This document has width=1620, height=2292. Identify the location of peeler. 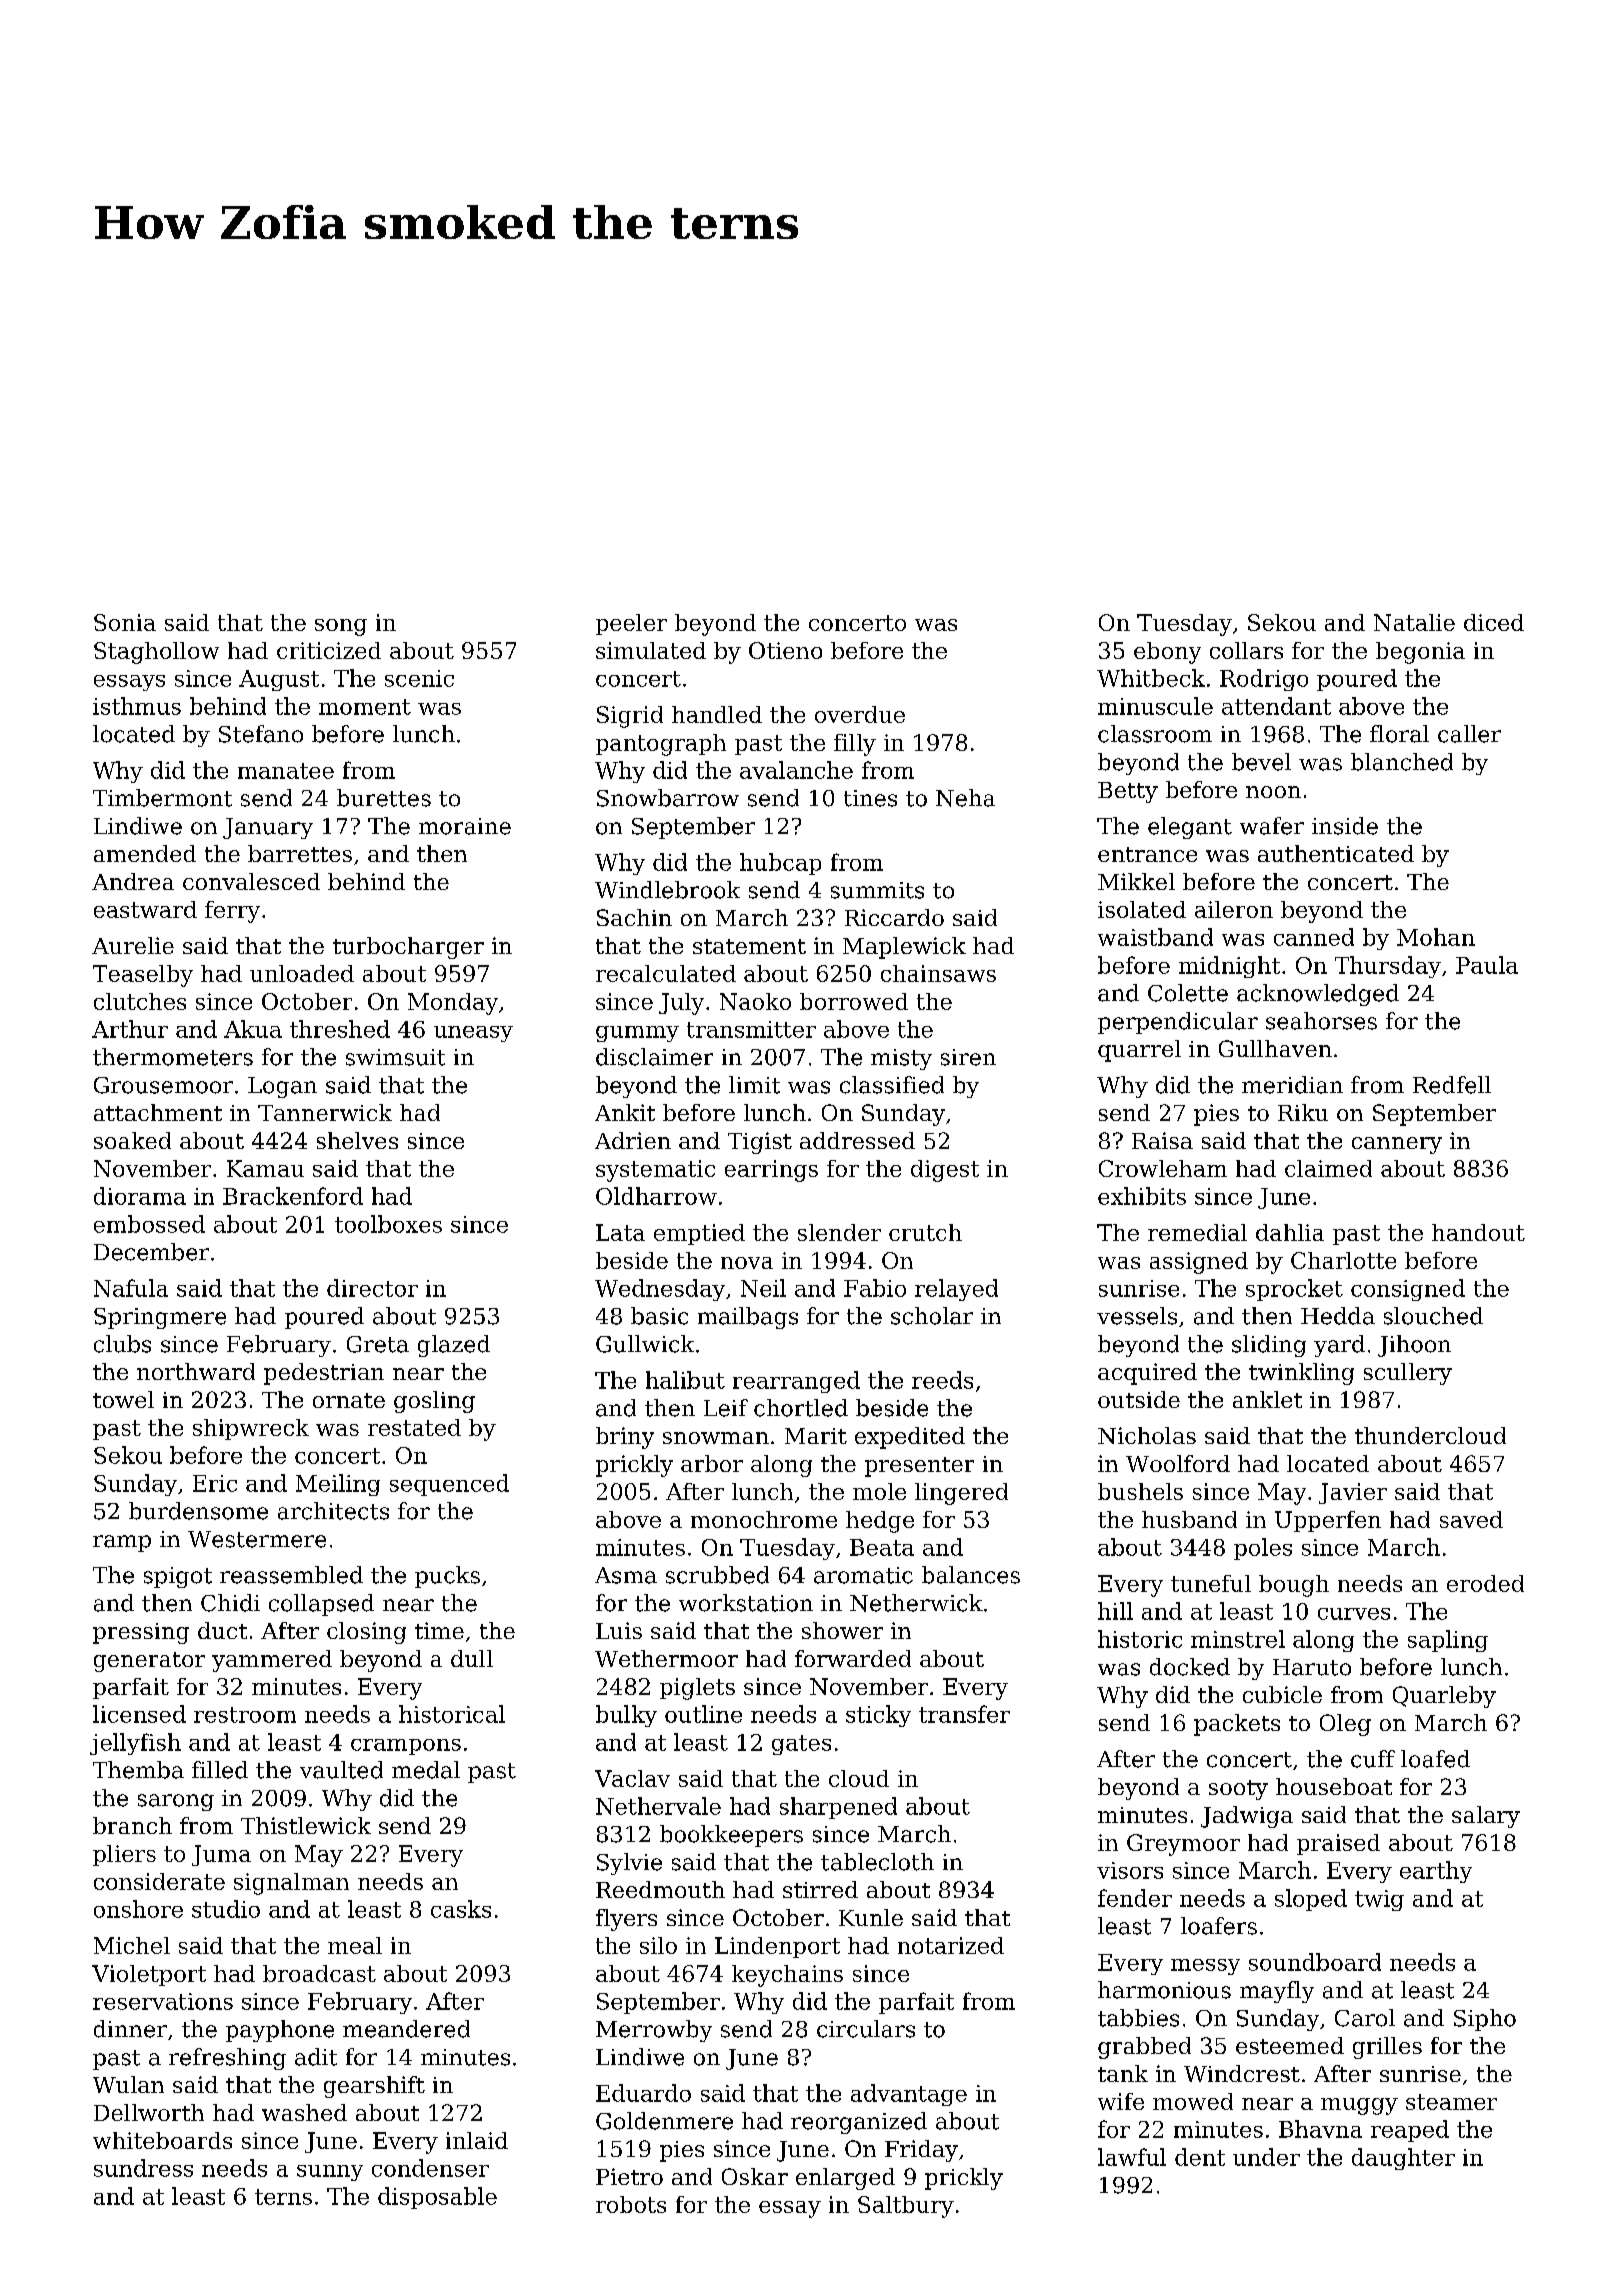
(631, 624).
